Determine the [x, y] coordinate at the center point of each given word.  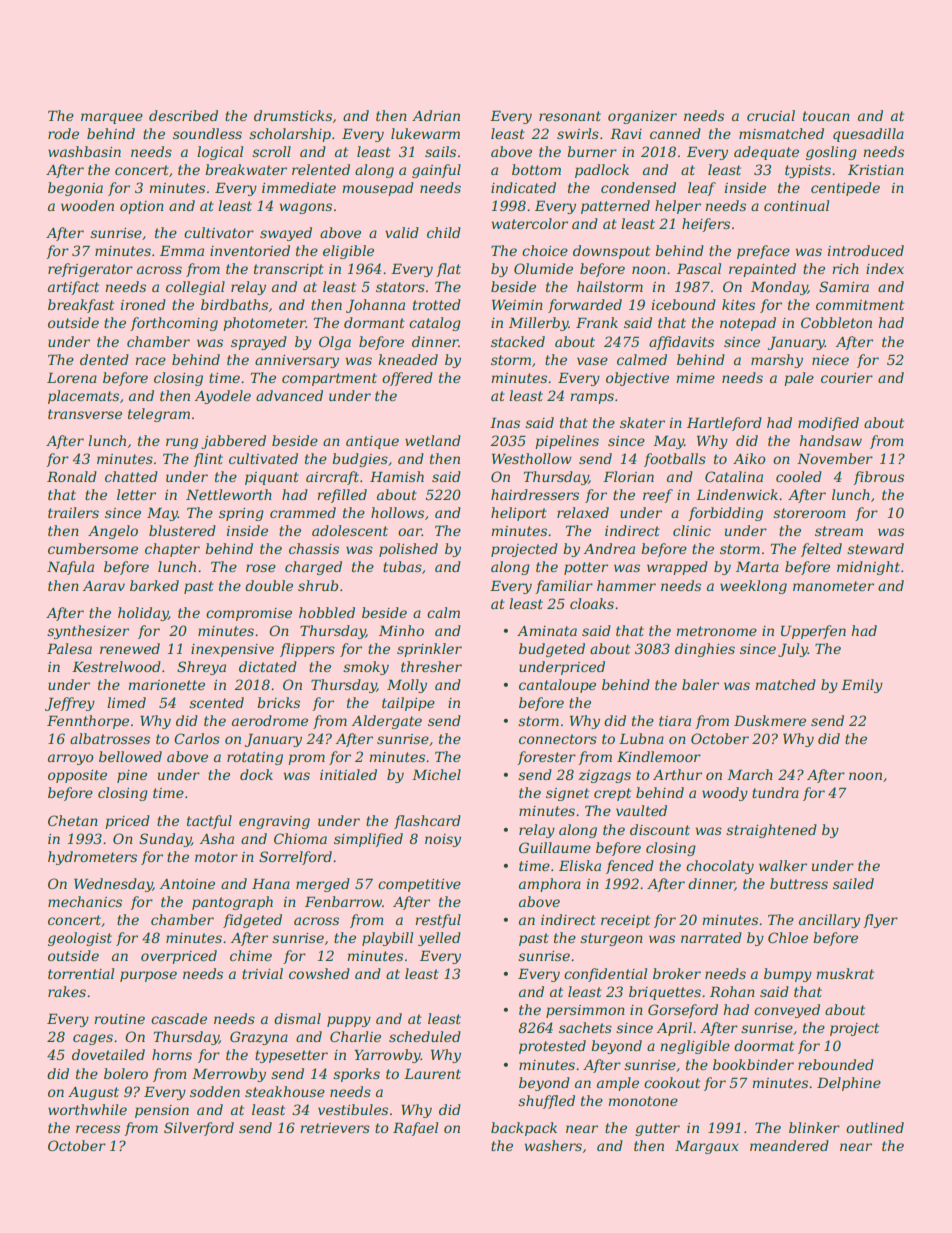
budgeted [552, 650]
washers [553, 1145]
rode [63, 133]
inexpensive [232, 650]
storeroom [809, 513]
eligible [348, 252]
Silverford [199, 1129]
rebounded [836, 1064]
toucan [826, 116]
